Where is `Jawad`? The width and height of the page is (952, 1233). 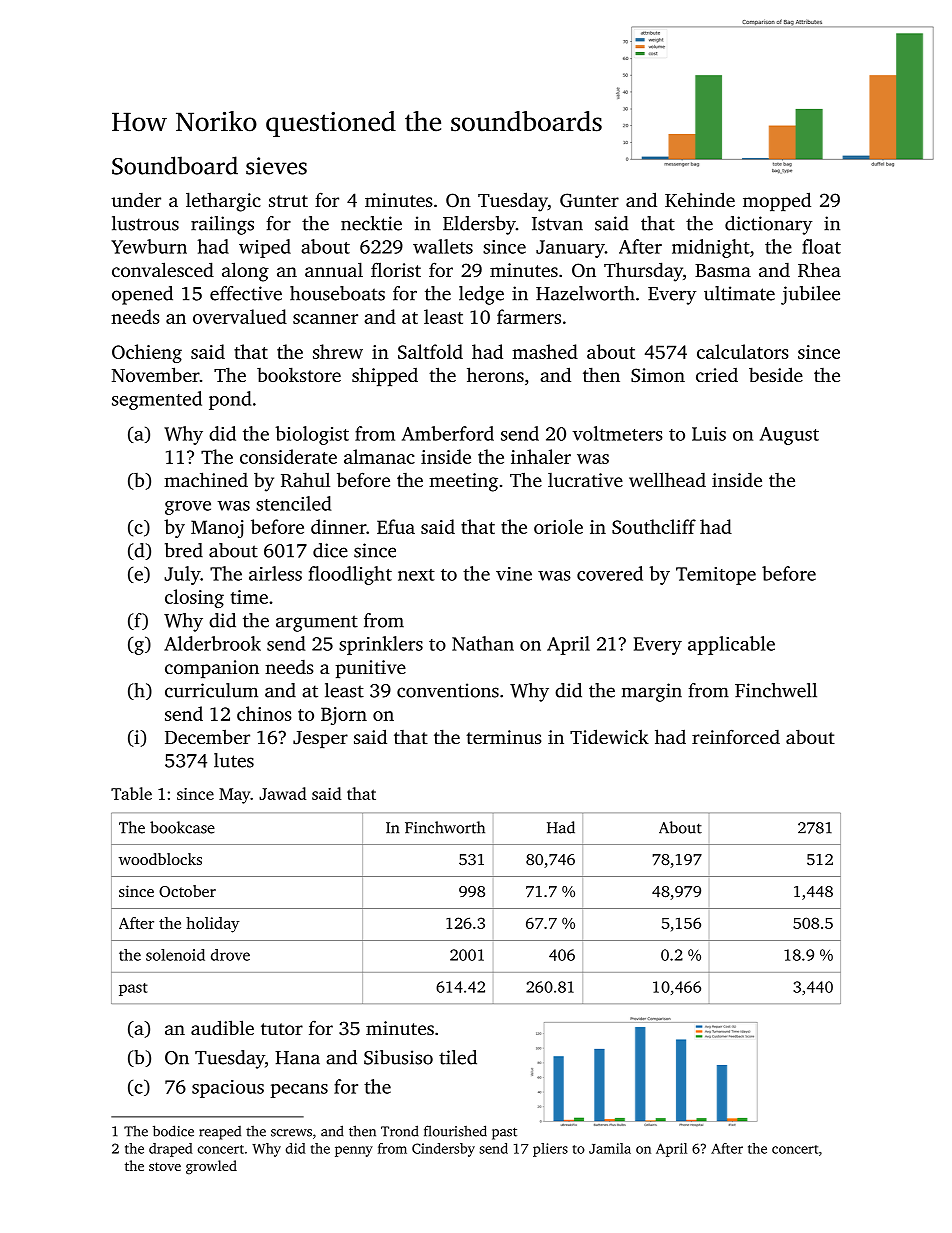
Jawad is located at coordinates (282, 793).
